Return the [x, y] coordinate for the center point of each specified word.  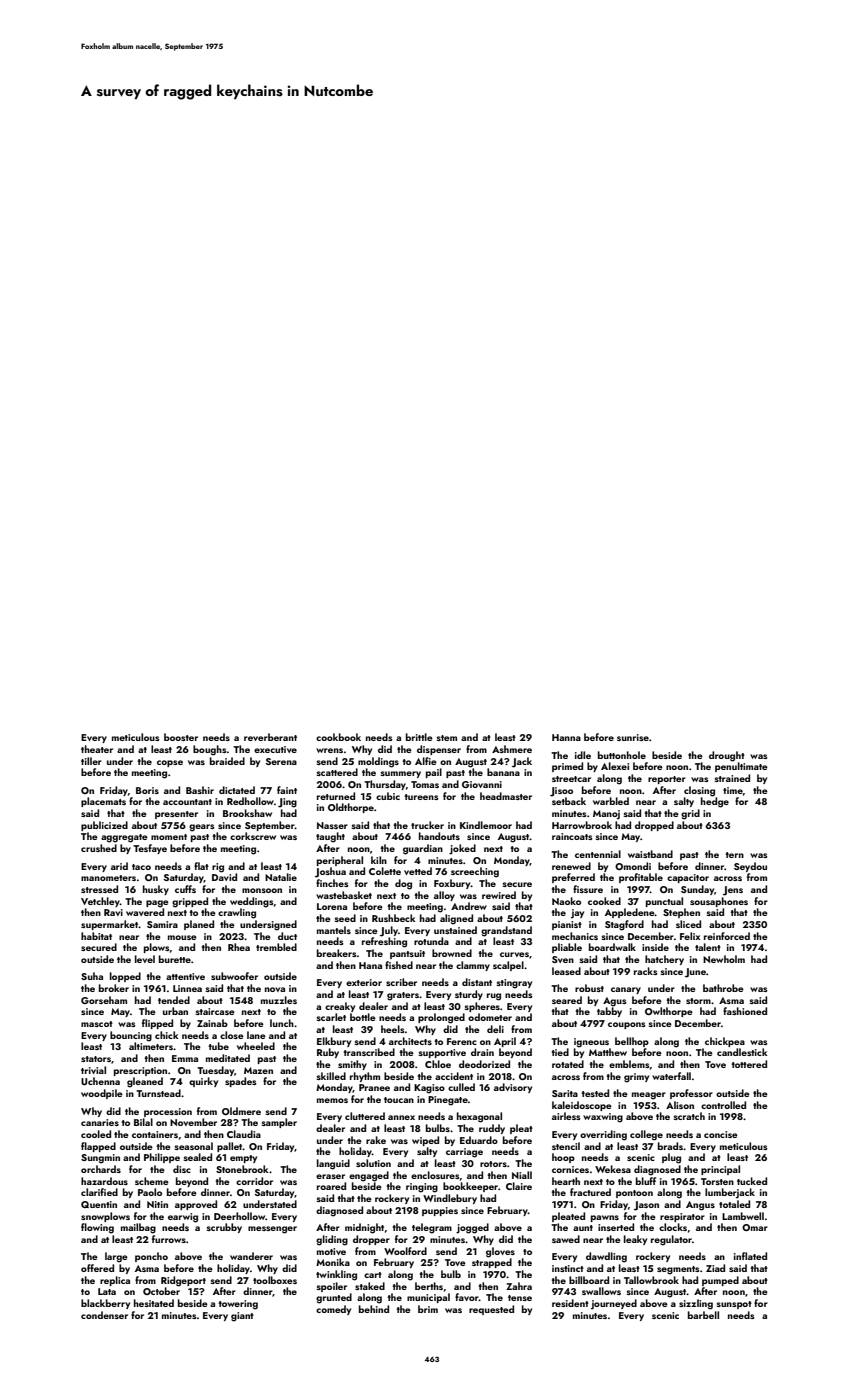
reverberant [270, 737]
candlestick [742, 1052]
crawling [237, 913]
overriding [603, 1135]
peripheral [340, 861]
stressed [99, 889]
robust [589, 988]
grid [690, 814]
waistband [650, 854]
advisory [513, 1088]
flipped [157, 1024]
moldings [378, 762]
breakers [337, 953]
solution [373, 1163]
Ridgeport [183, 1281]
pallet [230, 1147]
